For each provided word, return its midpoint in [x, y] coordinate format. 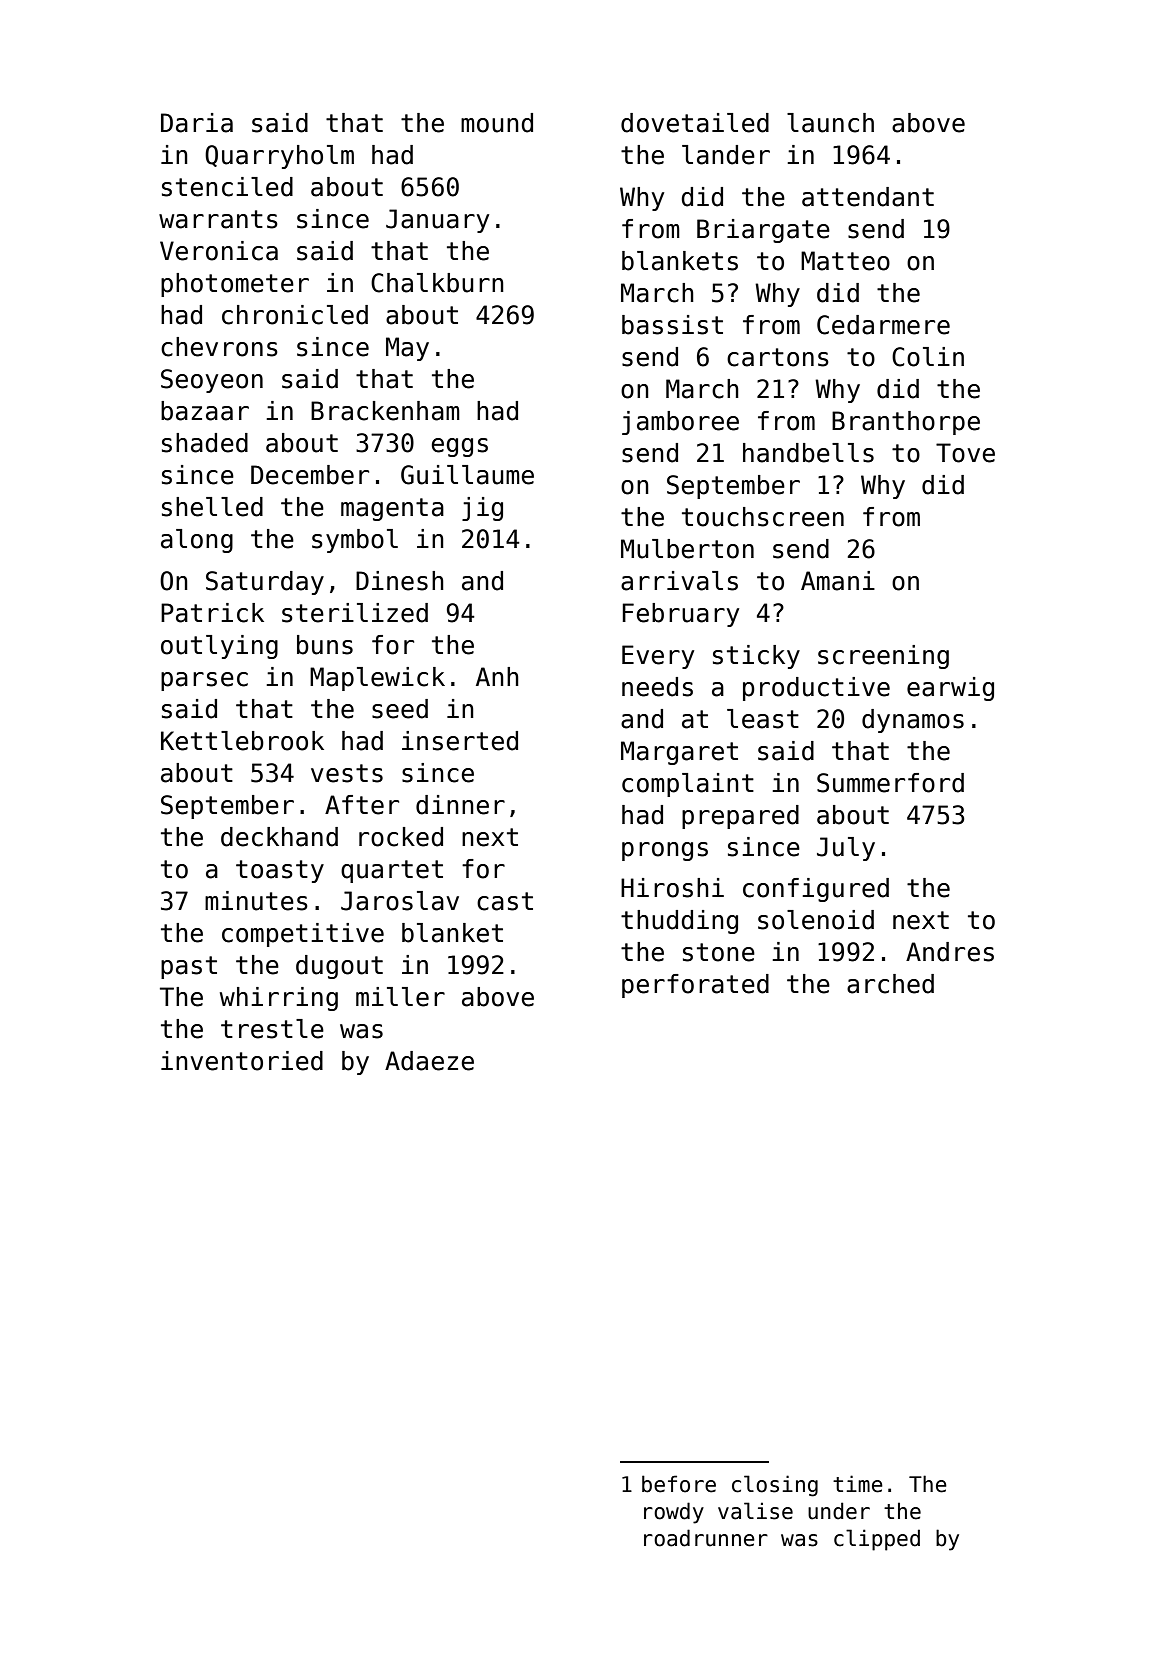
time [858, 1484]
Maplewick [377, 679]
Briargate [763, 231]
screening [883, 657]
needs [657, 687]
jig [482, 509]
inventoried [242, 1061]
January [437, 221]
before [679, 1484]
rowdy [674, 1513]
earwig [950, 689]
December [310, 475]
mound [497, 123]
